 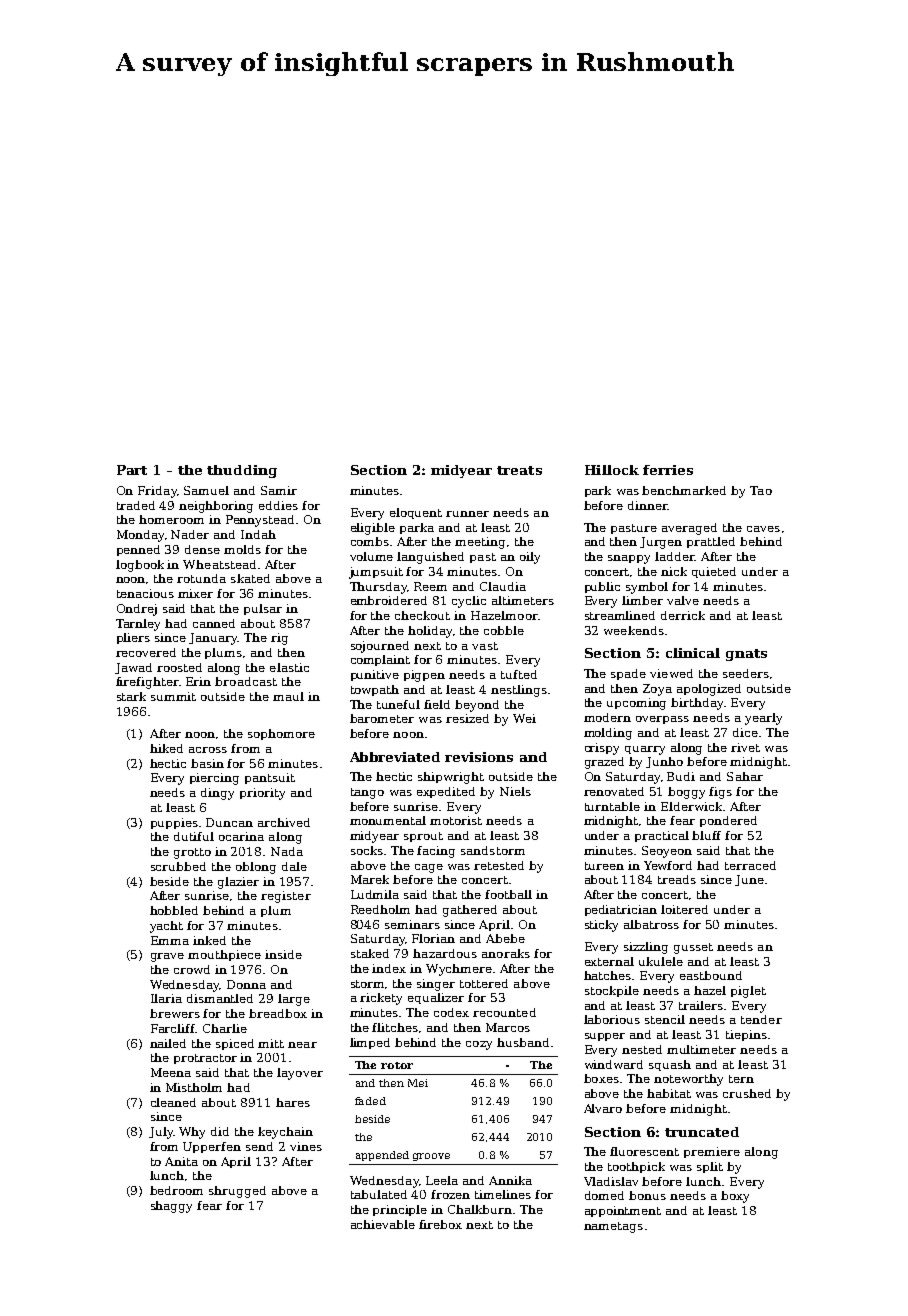 What do you see at coordinates (178, 866) in the screenshot?
I see `scrubbed` at bounding box center [178, 866].
